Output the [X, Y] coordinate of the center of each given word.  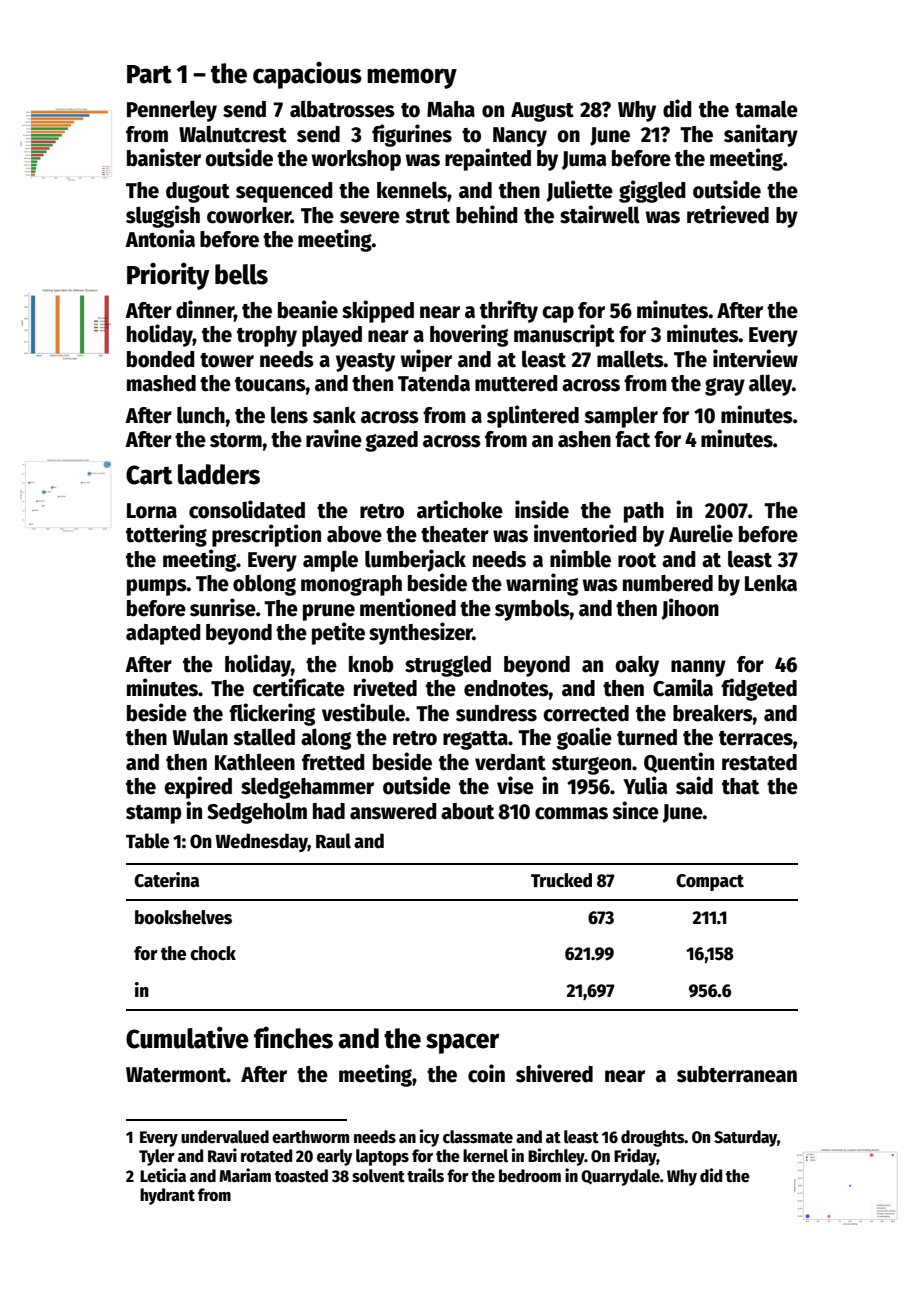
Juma [584, 160]
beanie [308, 309]
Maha [451, 109]
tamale [766, 109]
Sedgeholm [257, 813]
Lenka [771, 583]
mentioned [408, 607]
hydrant [167, 1196]
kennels [412, 190]
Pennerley [172, 111]
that [740, 786]
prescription [266, 535]
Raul [333, 841]
